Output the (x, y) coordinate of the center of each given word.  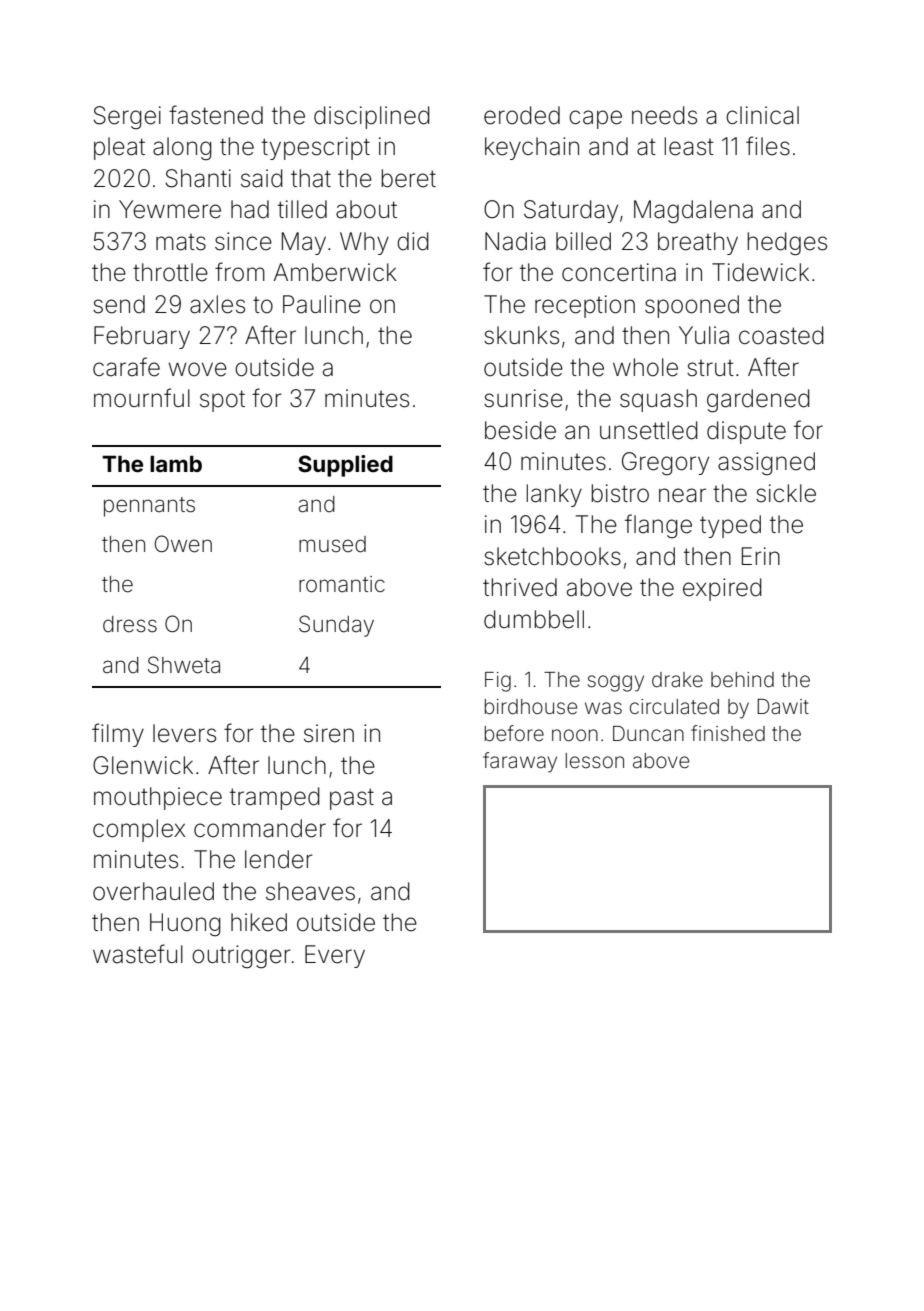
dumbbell (534, 619)
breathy (698, 243)
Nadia (515, 241)
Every (335, 956)
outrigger (241, 956)
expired (722, 589)
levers (184, 733)
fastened (216, 115)
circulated (674, 707)
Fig (498, 682)
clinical (762, 115)
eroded (522, 115)
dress (130, 624)
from (240, 272)
